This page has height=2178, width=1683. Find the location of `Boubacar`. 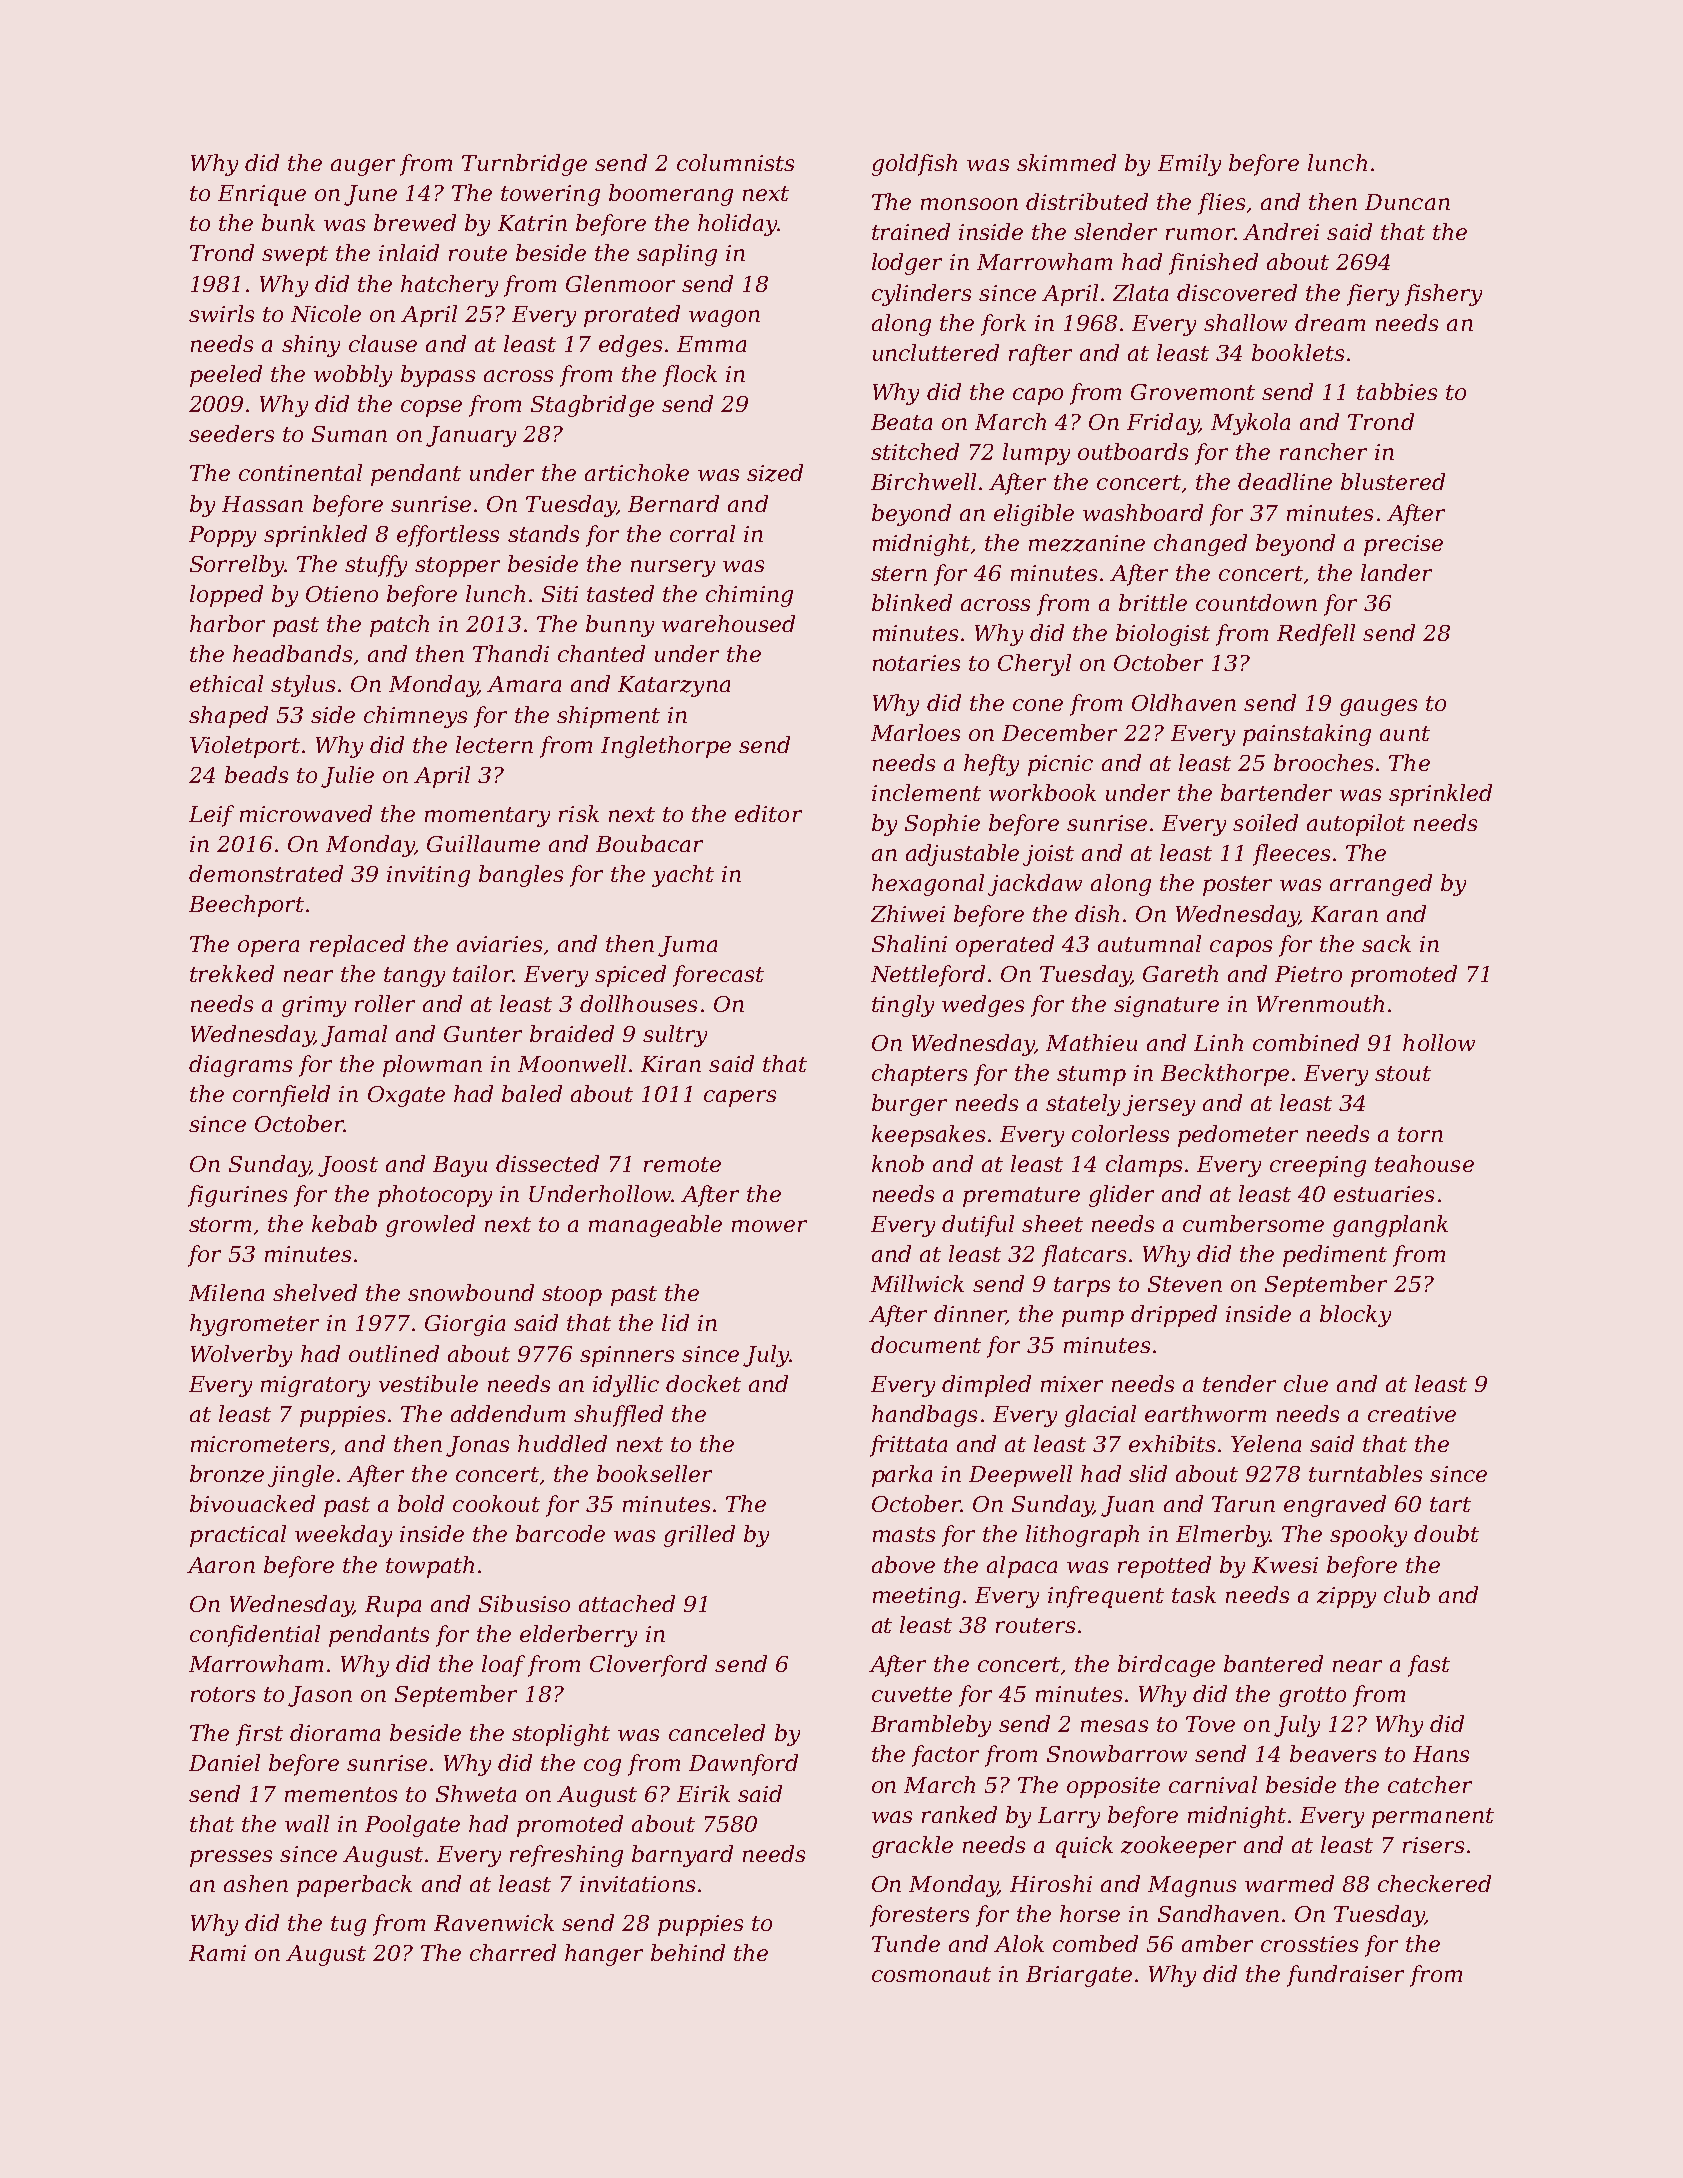

Boubacar is located at coordinates (649, 843).
